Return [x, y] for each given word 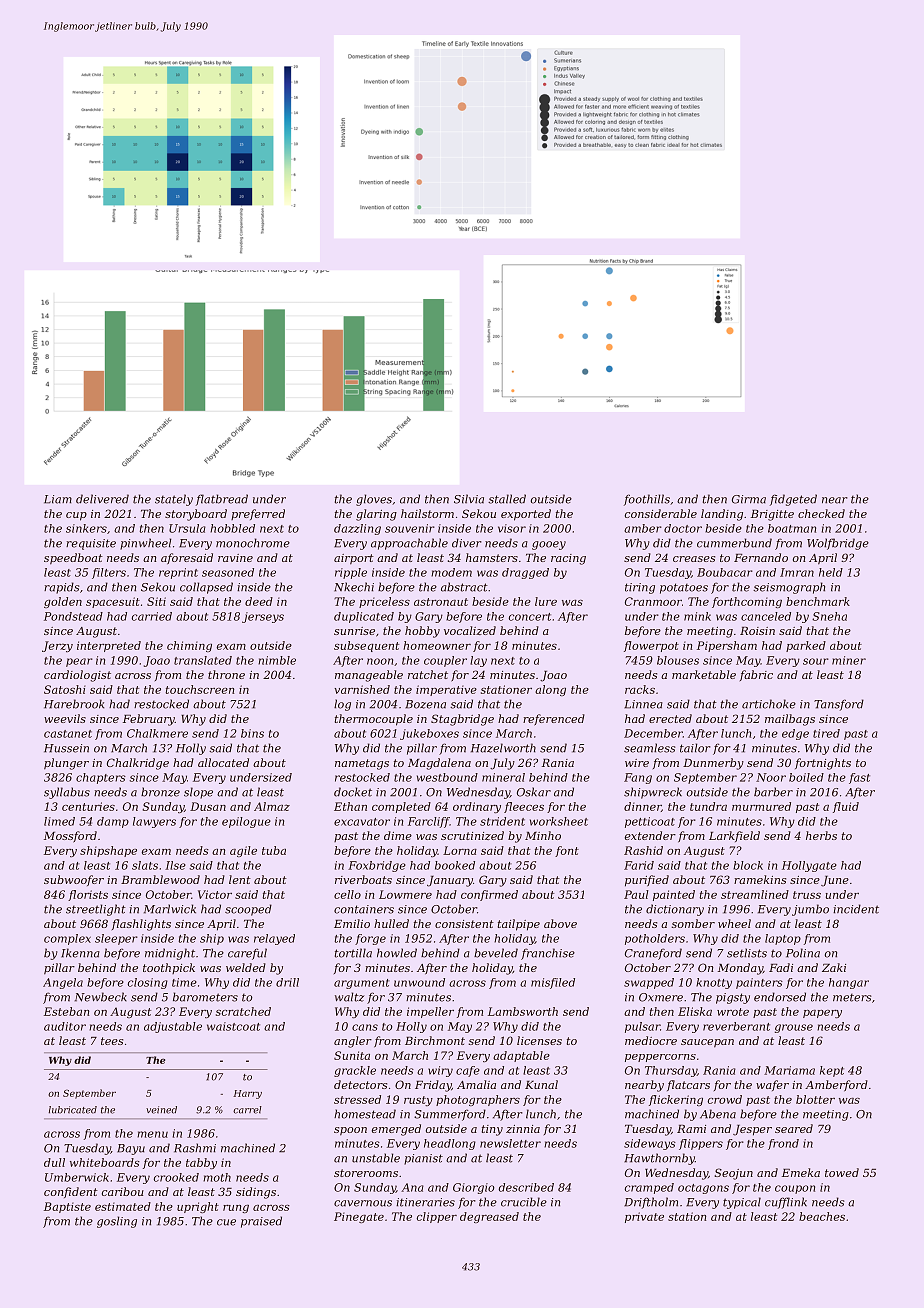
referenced [554, 720]
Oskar [534, 792]
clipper [437, 1217]
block [748, 865]
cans [365, 1027]
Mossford [70, 837]
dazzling [357, 529]
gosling [117, 1222]
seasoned [228, 572]
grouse [794, 1028]
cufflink [786, 1203]
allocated [223, 762]
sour [816, 661]
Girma [749, 499]
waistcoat [233, 1026]
